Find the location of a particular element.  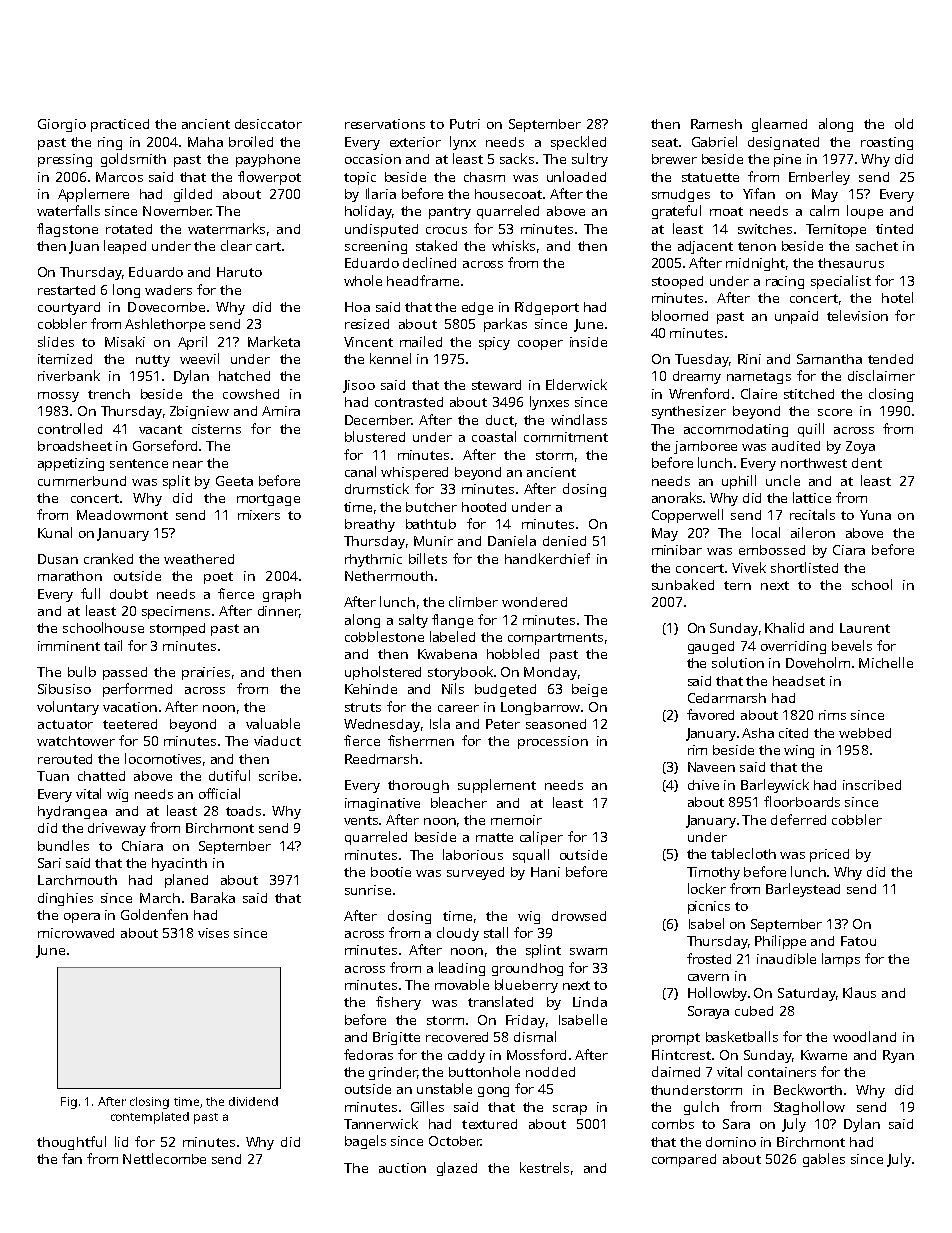

full is located at coordinates (90, 593).
